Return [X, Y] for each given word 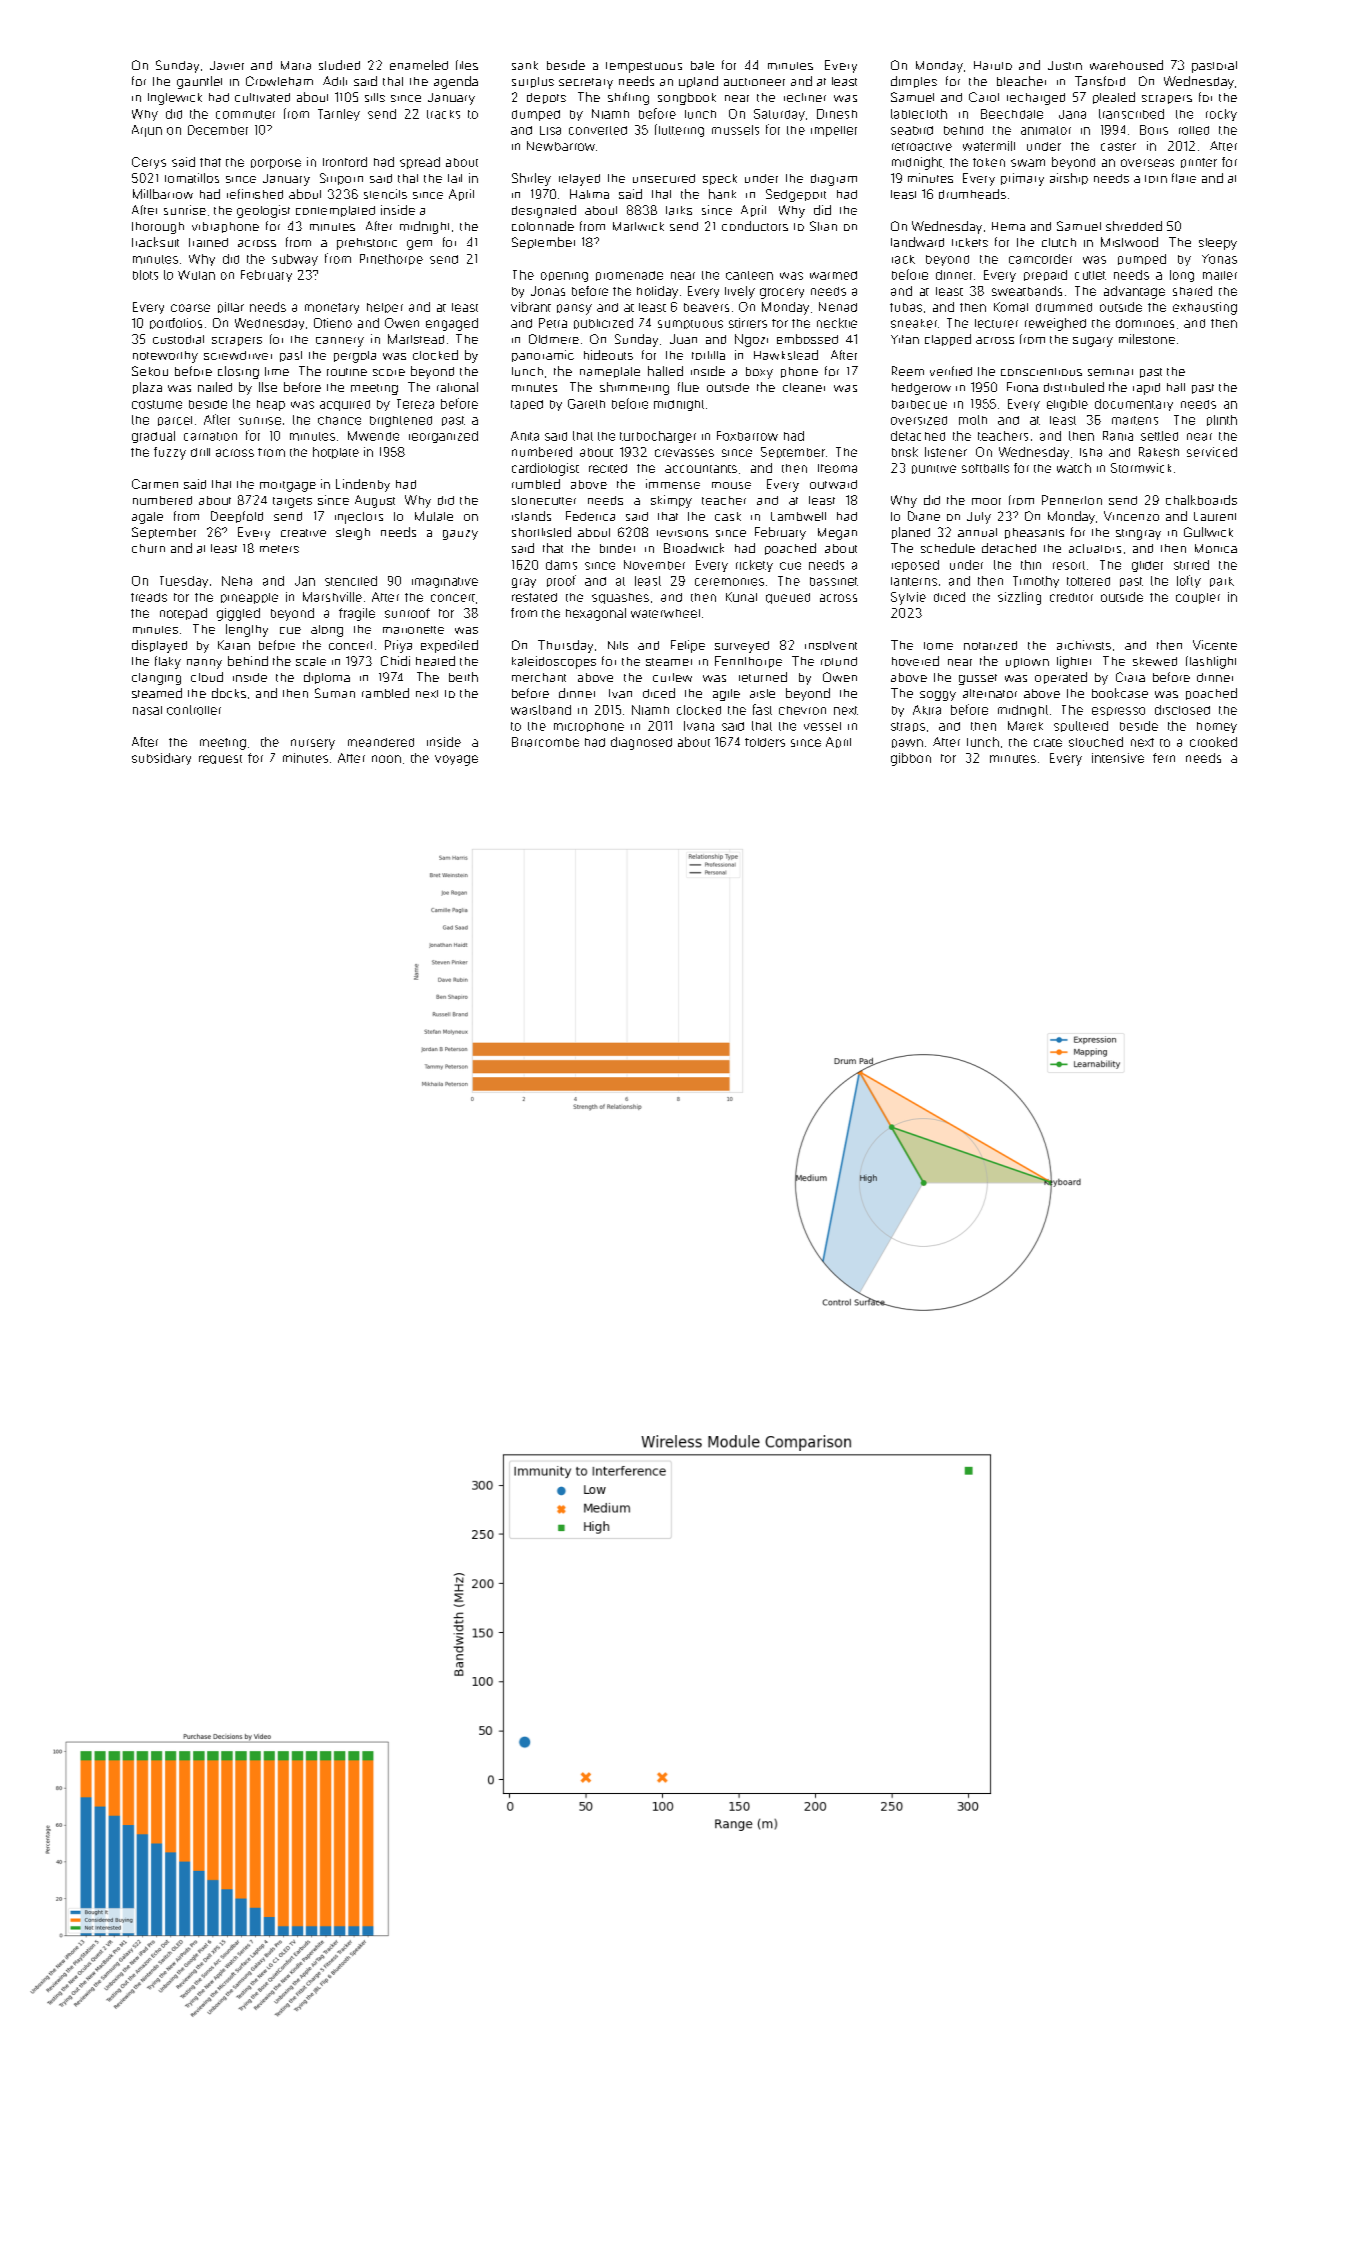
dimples [914, 82]
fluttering [679, 130]
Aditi [335, 81]
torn [1156, 179]
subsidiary [161, 759]
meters [279, 549]
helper [385, 308]
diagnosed [641, 743]
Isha [1091, 452]
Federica [590, 516]
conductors [755, 226]
